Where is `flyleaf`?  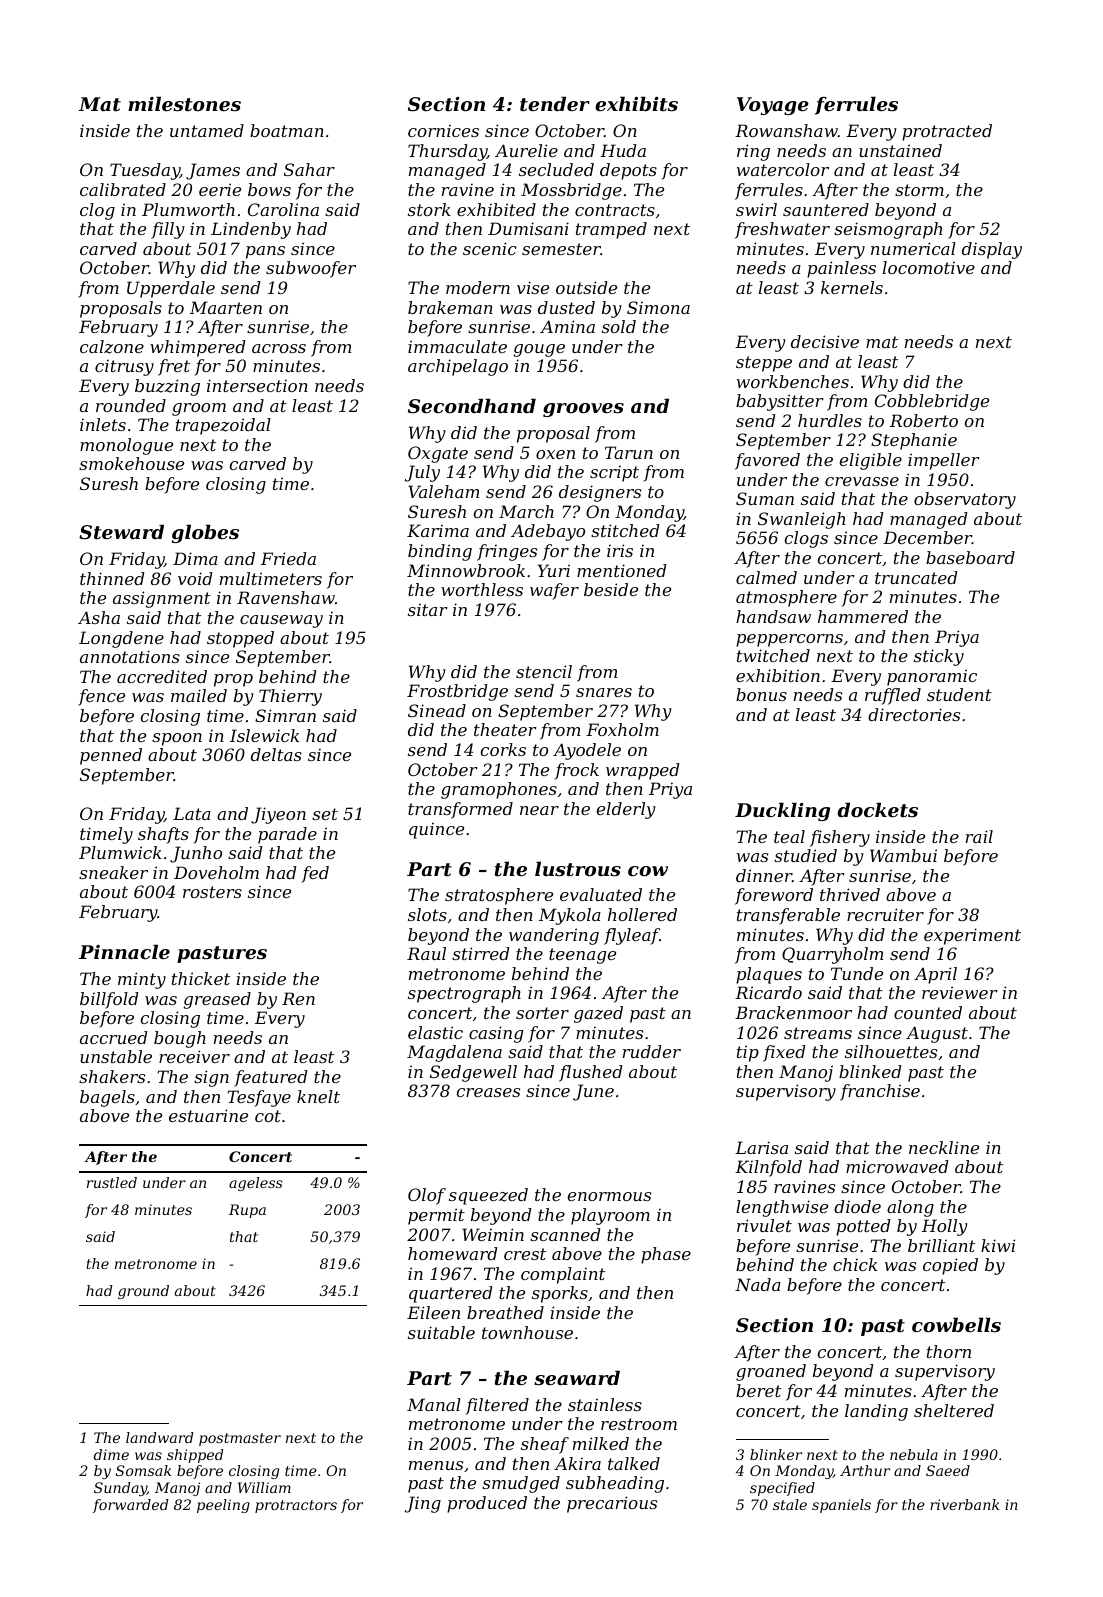 flyleaf is located at coordinates (632, 936).
